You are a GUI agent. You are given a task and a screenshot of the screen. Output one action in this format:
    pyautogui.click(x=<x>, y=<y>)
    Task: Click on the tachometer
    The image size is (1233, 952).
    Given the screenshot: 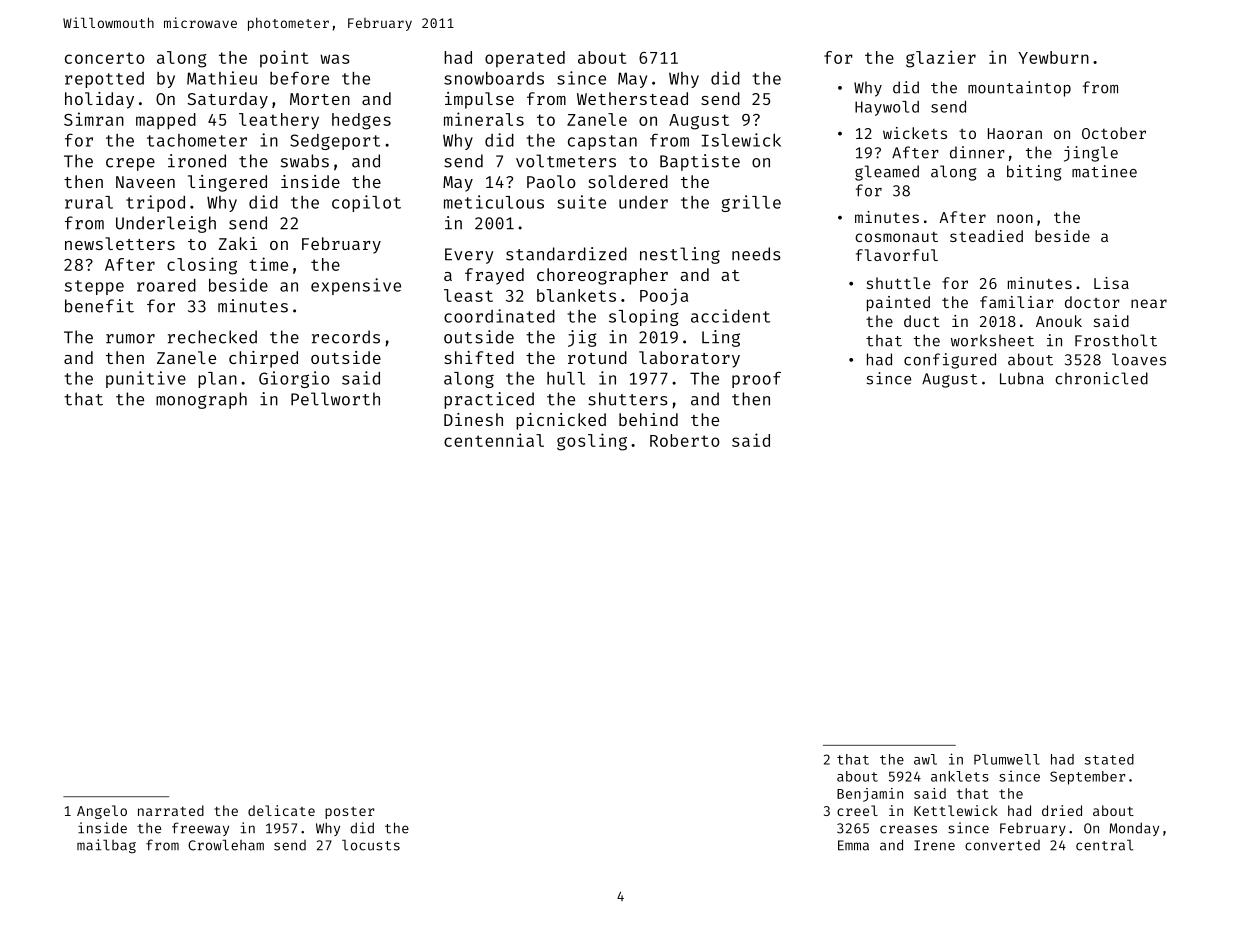 What is the action you would take?
    pyautogui.click(x=197, y=140)
